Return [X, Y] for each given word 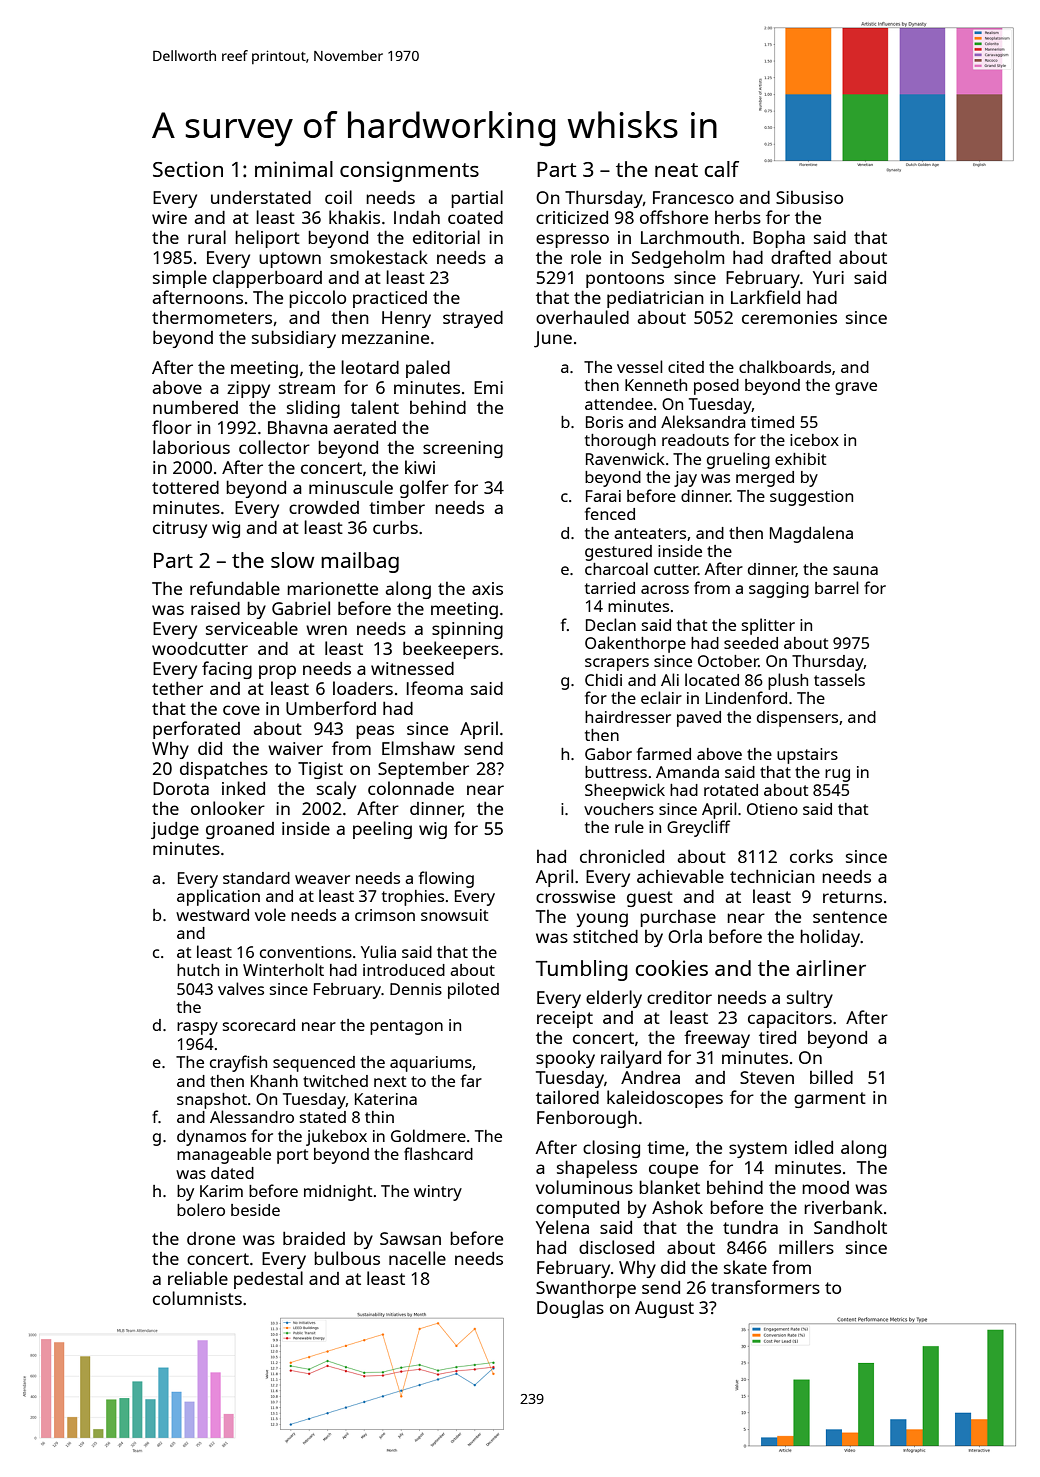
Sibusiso [809, 197]
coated [475, 217]
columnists [197, 1298]
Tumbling [582, 970]
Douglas [570, 1309]
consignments [409, 171]
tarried [610, 588]
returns [852, 897]
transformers [765, 1287]
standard [256, 878]
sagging [779, 590]
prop [277, 672]
